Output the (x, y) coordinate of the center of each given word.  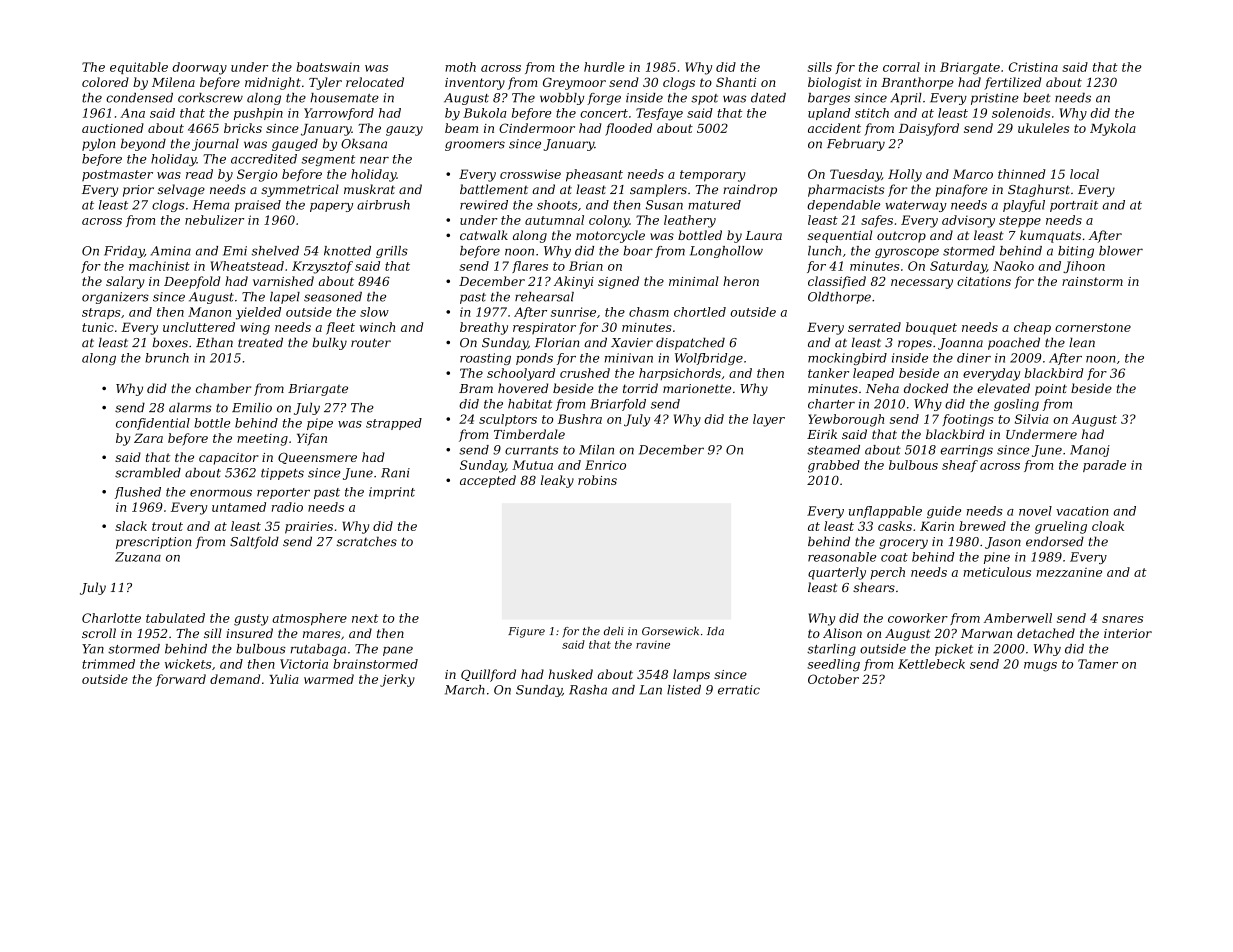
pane (398, 651)
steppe (1020, 221)
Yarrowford (339, 114)
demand (235, 679)
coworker (918, 618)
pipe (320, 424)
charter (831, 404)
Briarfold (618, 405)
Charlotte (111, 618)
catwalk (484, 235)
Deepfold (192, 282)
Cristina (1033, 67)
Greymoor (574, 83)
